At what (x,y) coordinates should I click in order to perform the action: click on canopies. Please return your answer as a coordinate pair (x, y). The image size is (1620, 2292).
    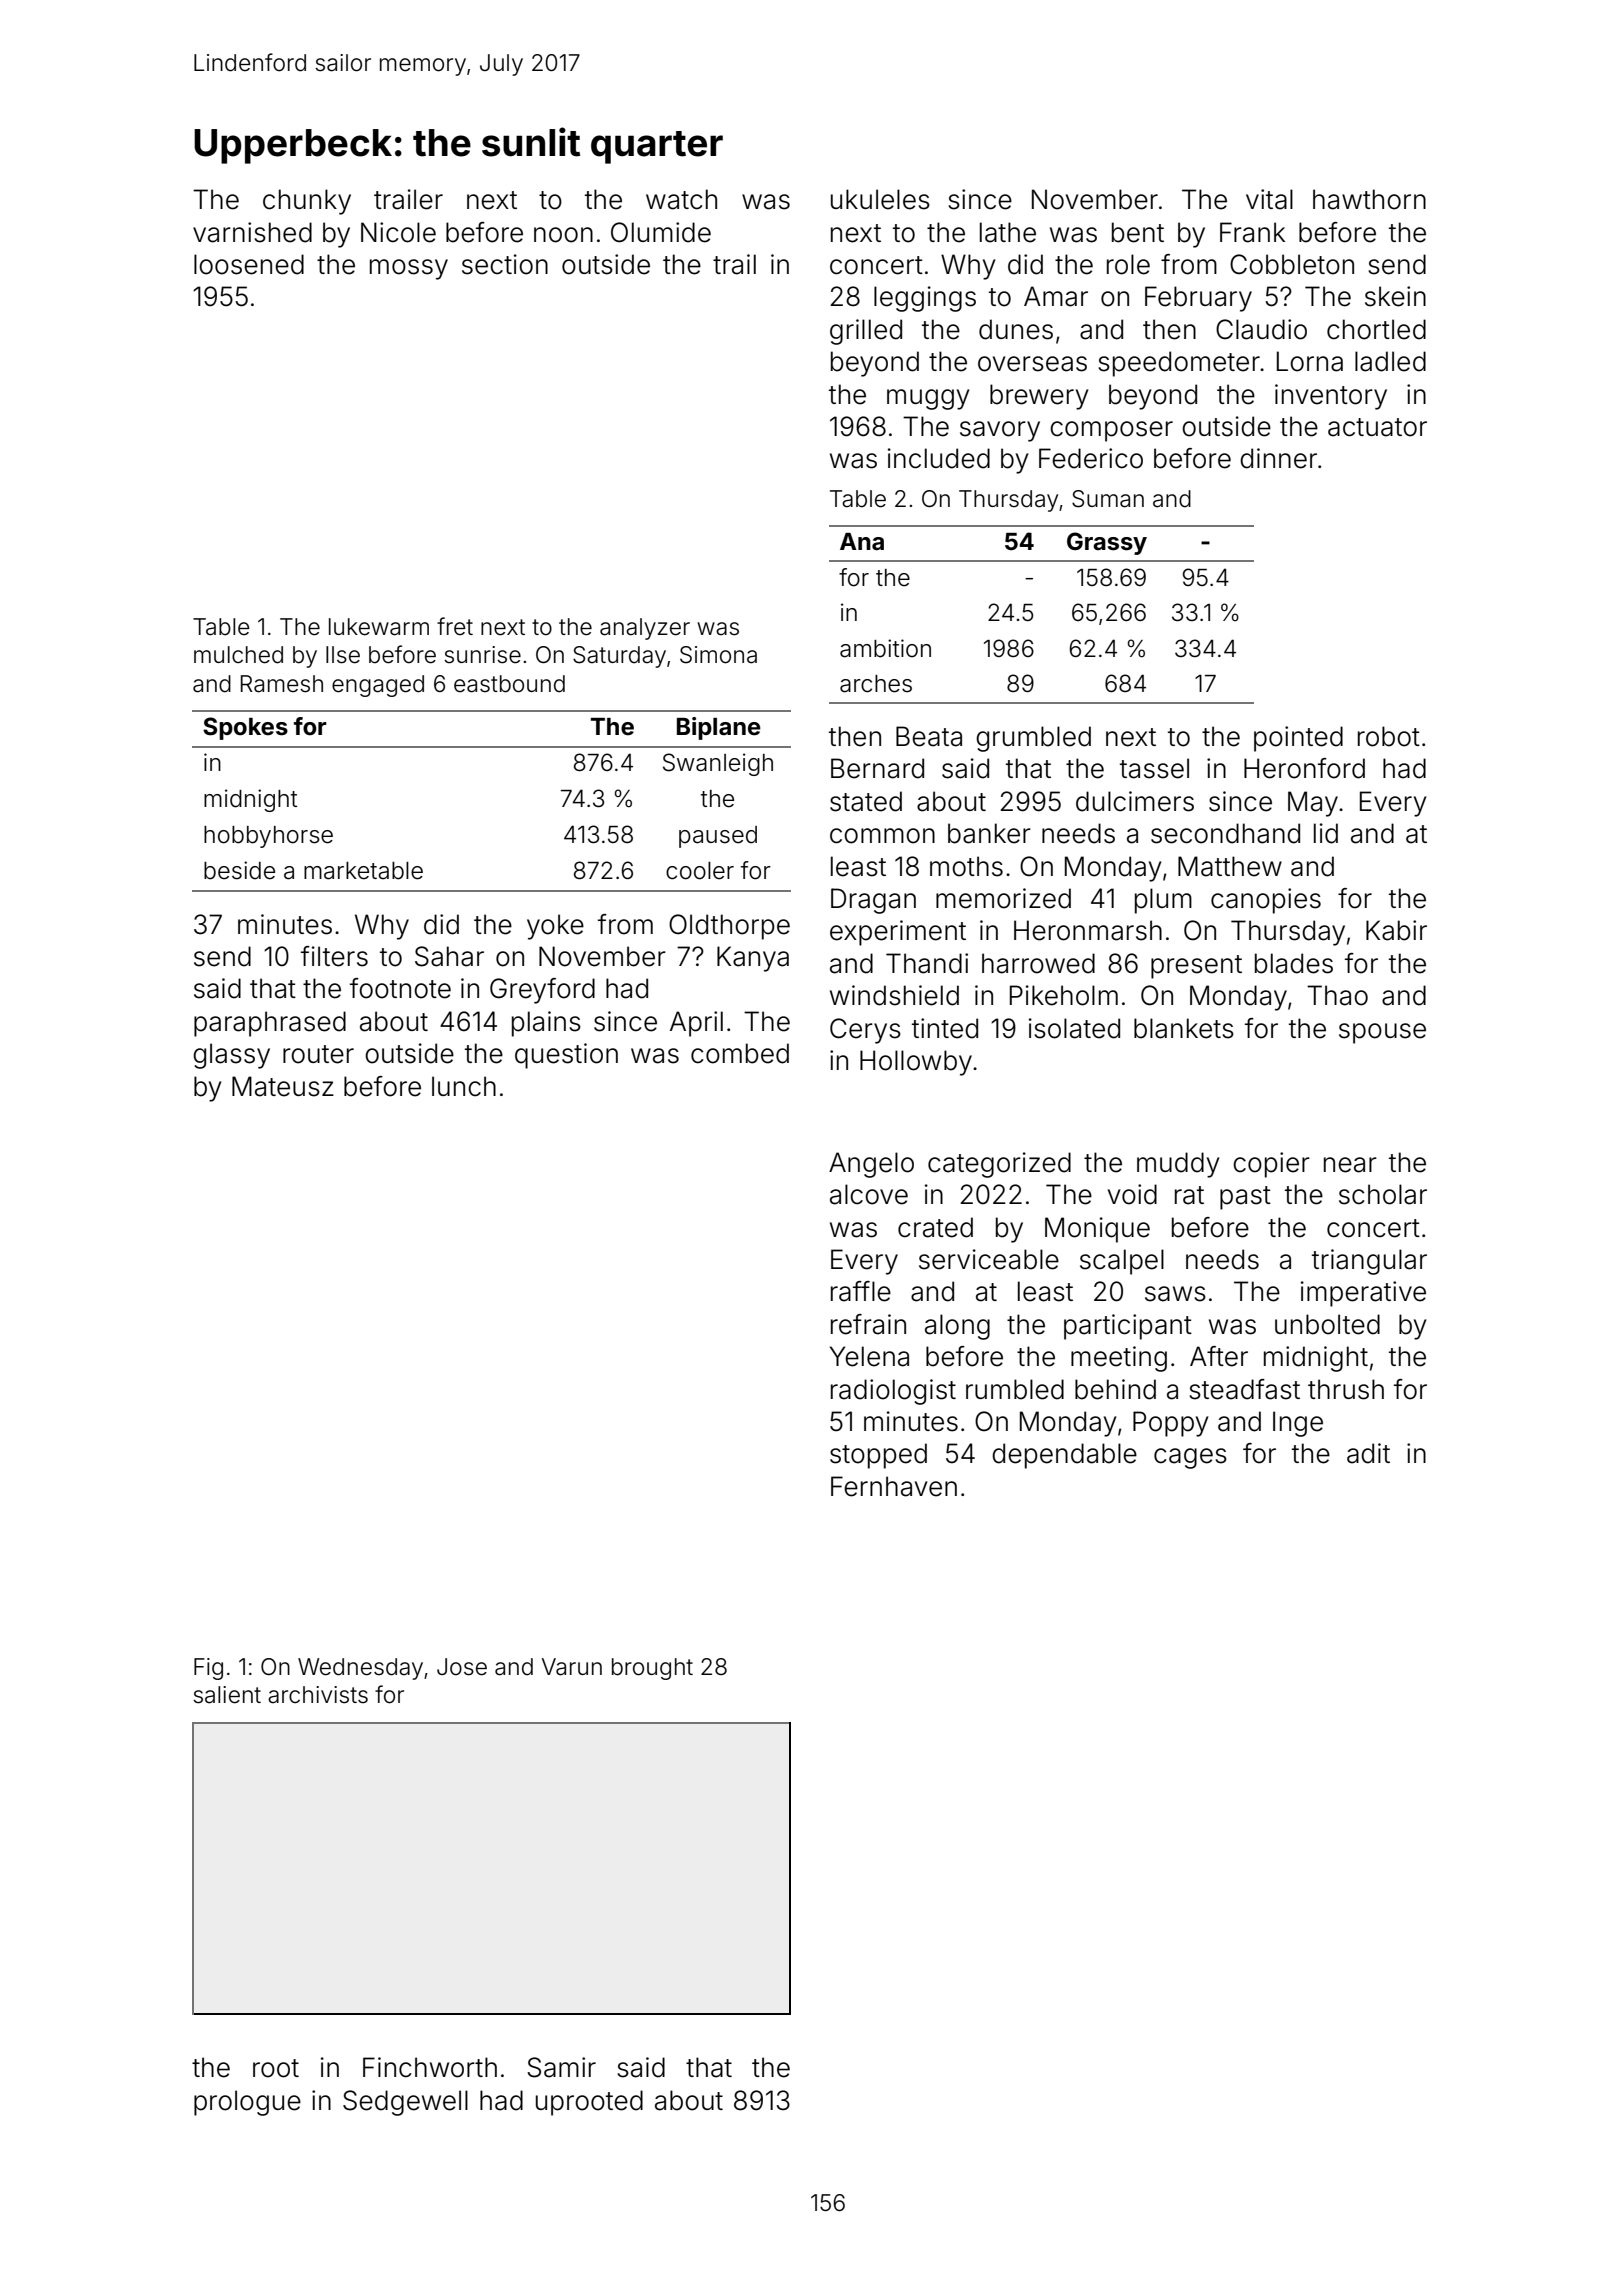
    Looking at the image, I should click on (1266, 901).
